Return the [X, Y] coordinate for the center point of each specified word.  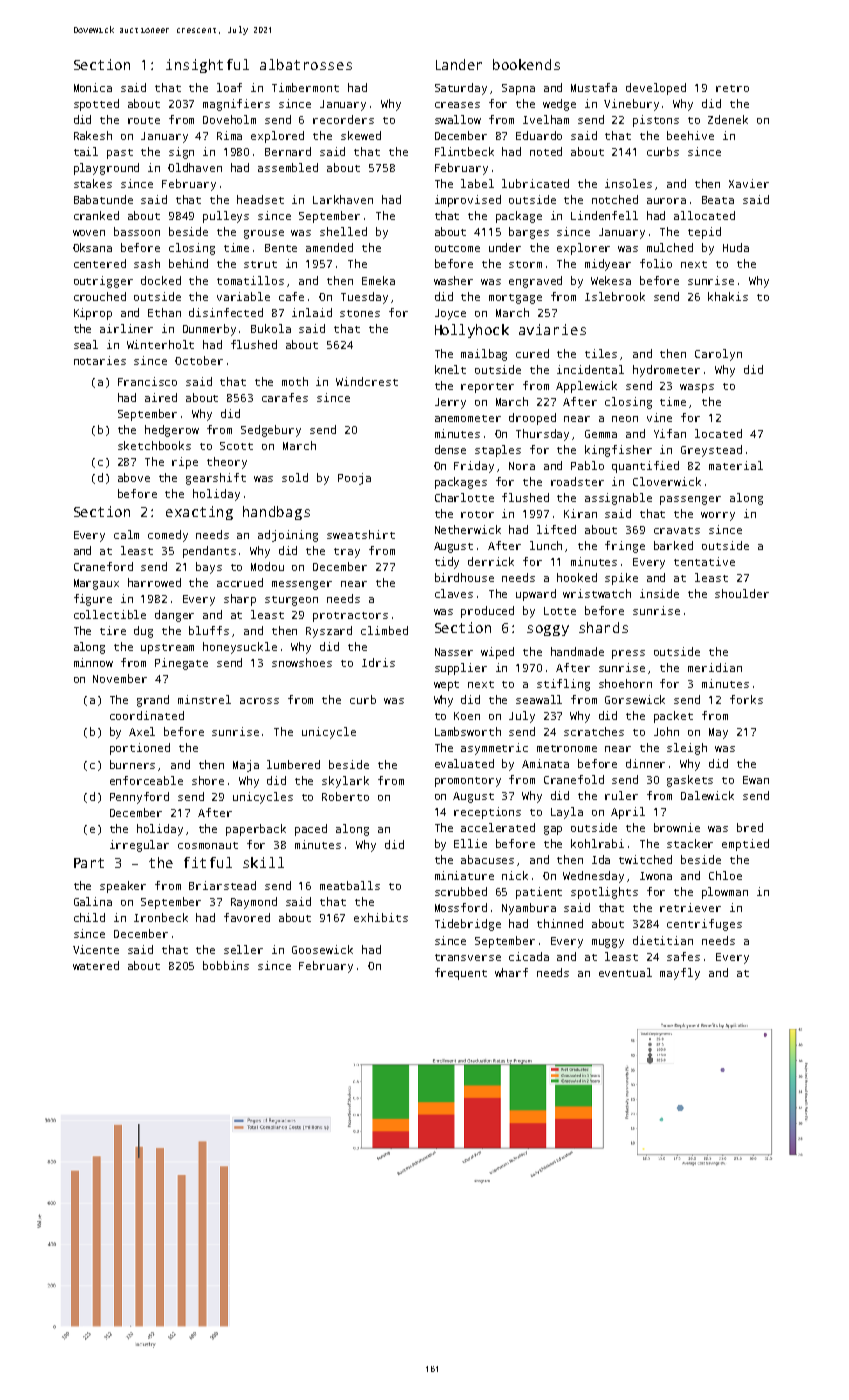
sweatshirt [361, 534]
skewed [361, 135]
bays [209, 568]
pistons [656, 121]
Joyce [450, 314]
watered [96, 965]
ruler [621, 795]
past [120, 154]
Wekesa [611, 280]
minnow [93, 662]
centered [100, 263]
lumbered [293, 764]
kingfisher [618, 451]
